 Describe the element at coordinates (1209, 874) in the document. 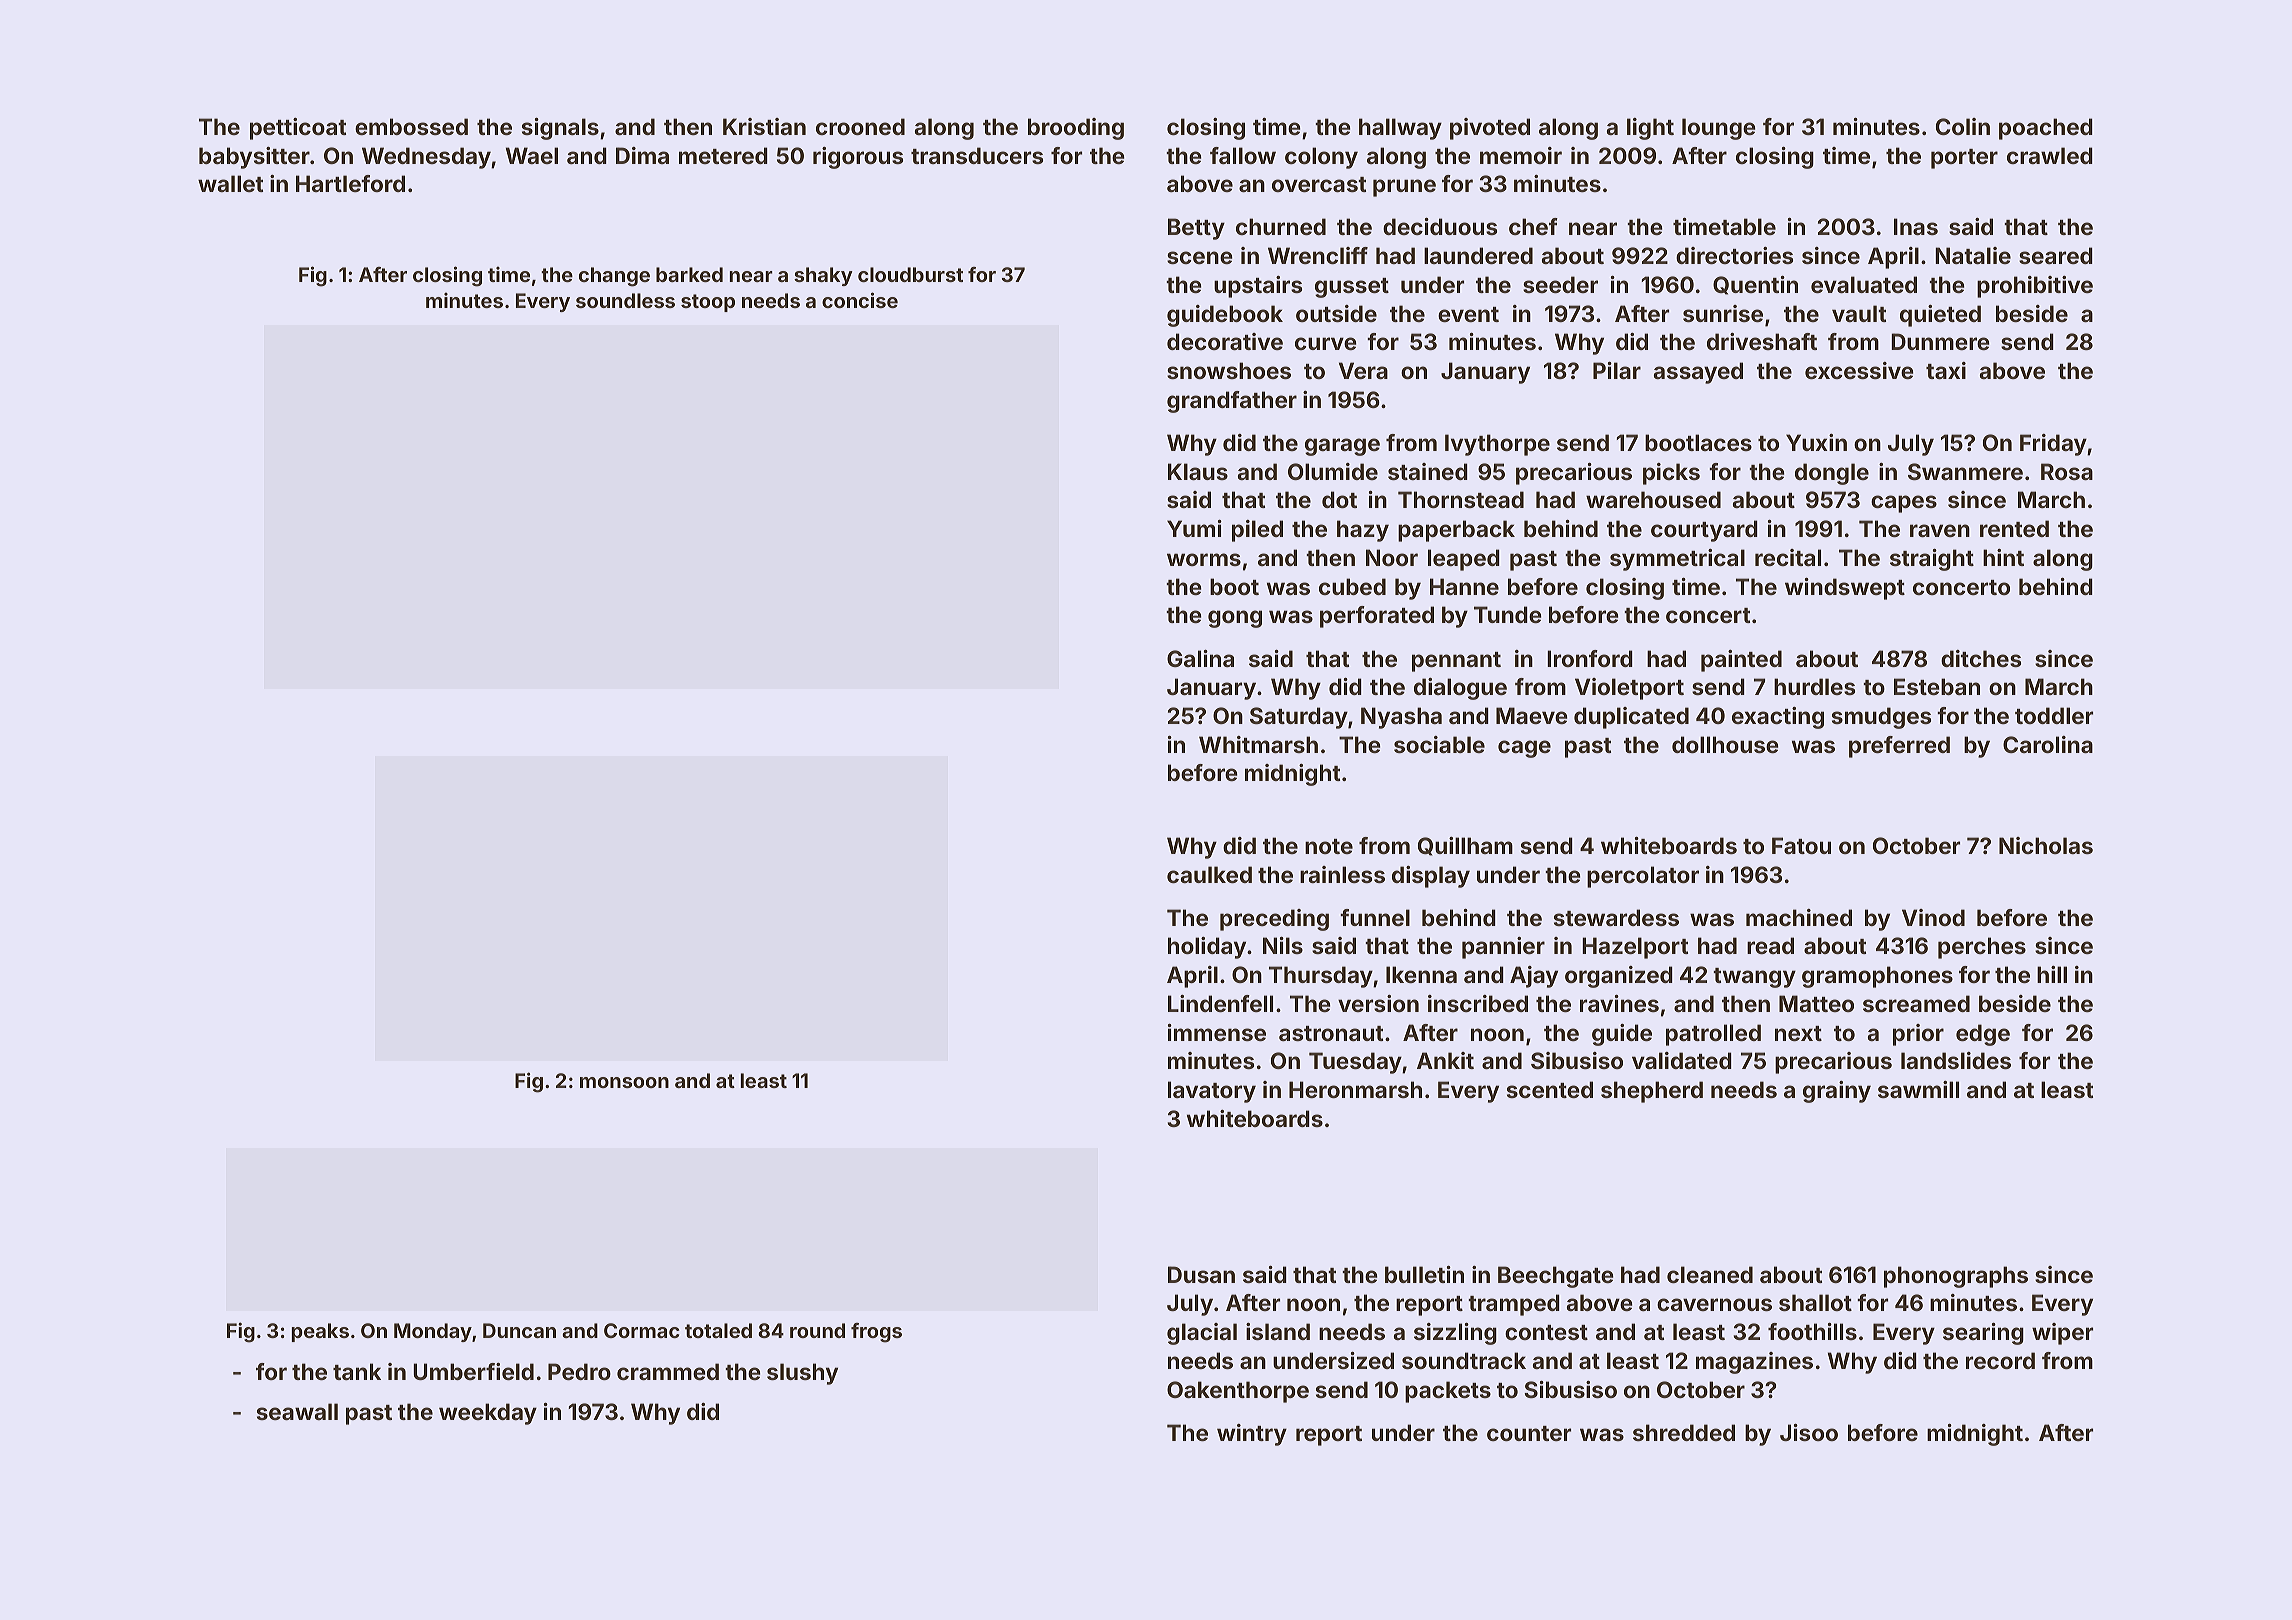

I see `caulked` at that location.
